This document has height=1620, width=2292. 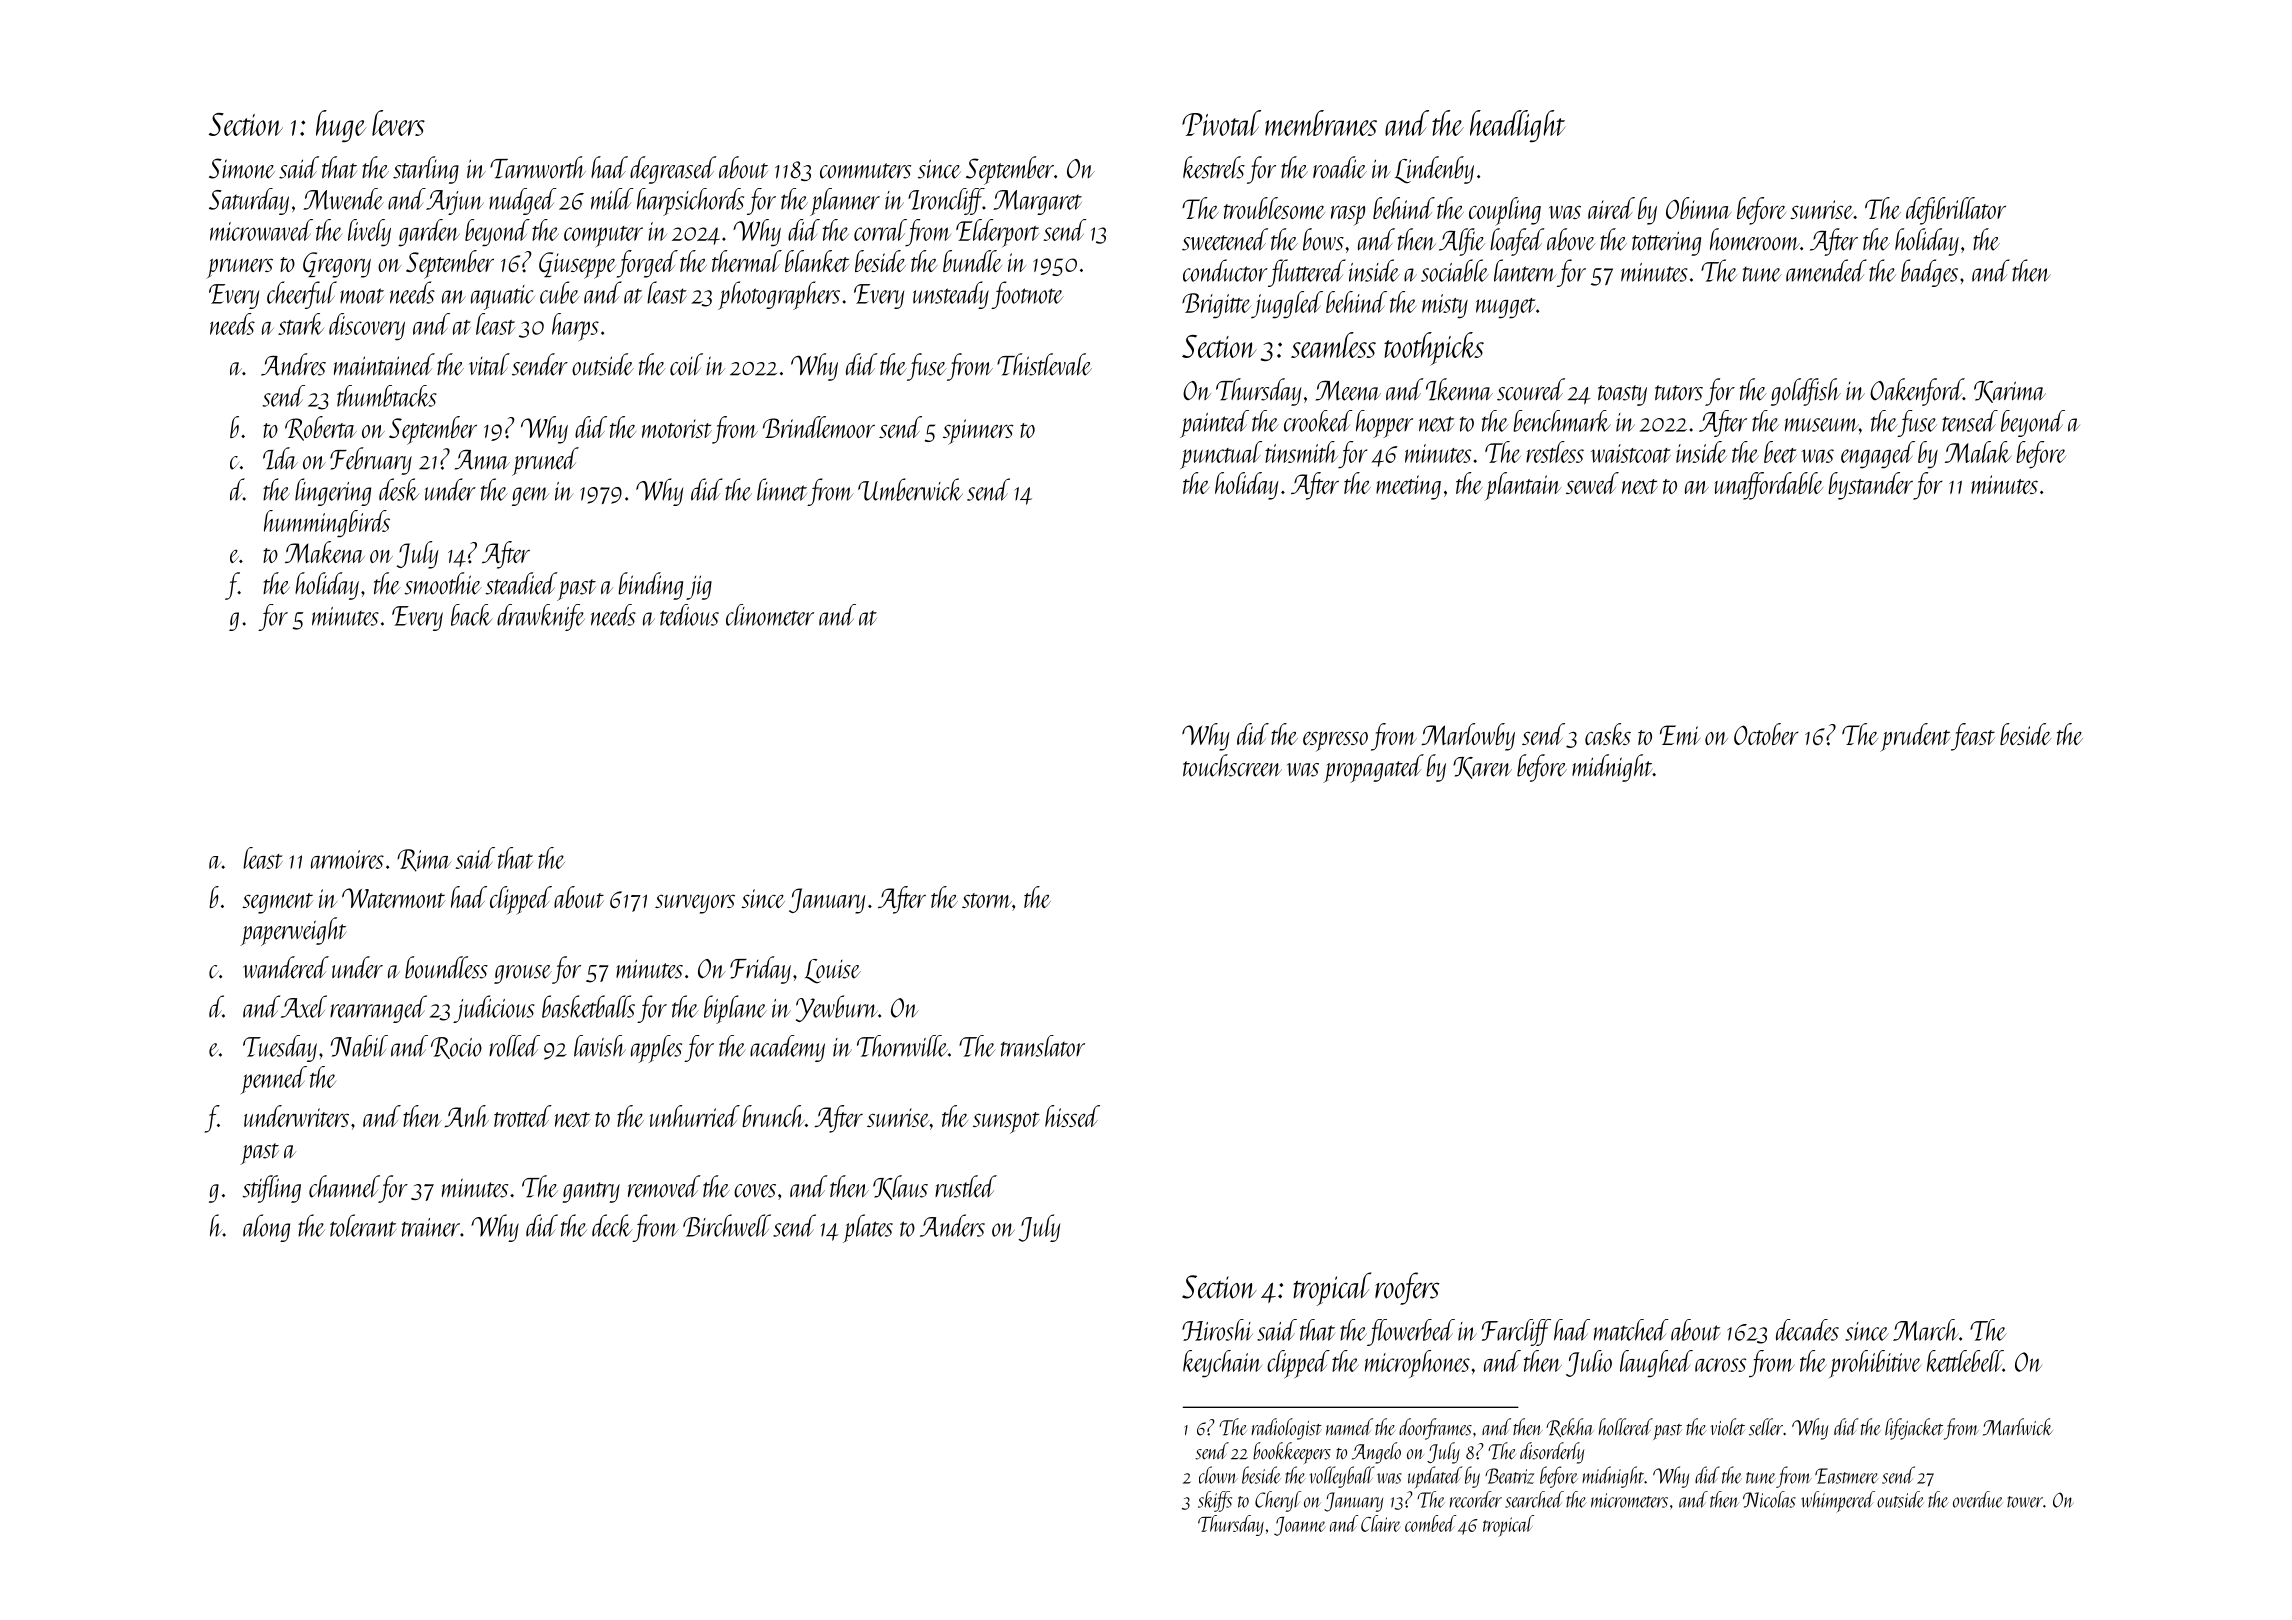 What do you see at coordinates (341, 126) in the document?
I see `huge` at bounding box center [341, 126].
